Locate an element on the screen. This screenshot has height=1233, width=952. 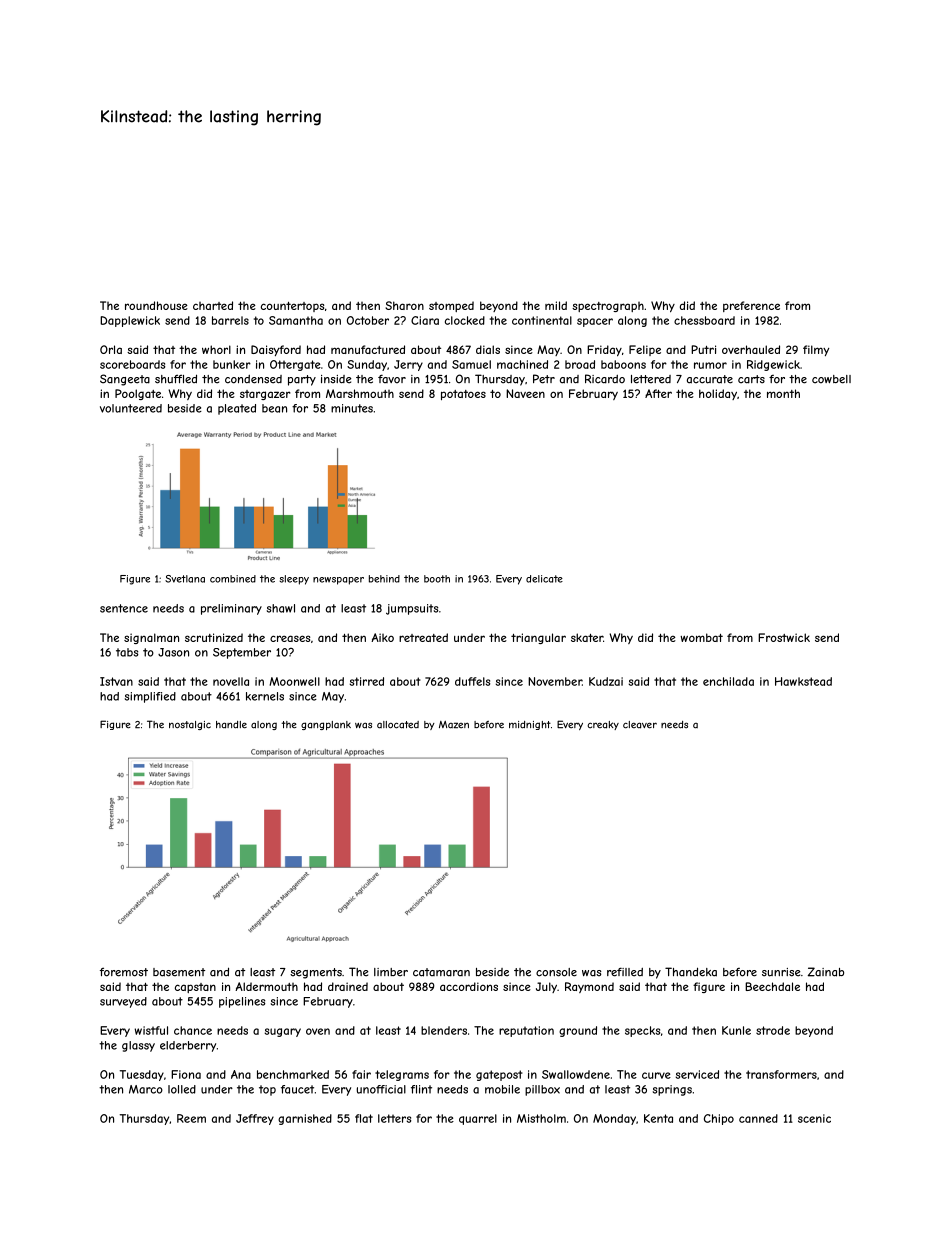
minutes is located at coordinates (352, 408).
